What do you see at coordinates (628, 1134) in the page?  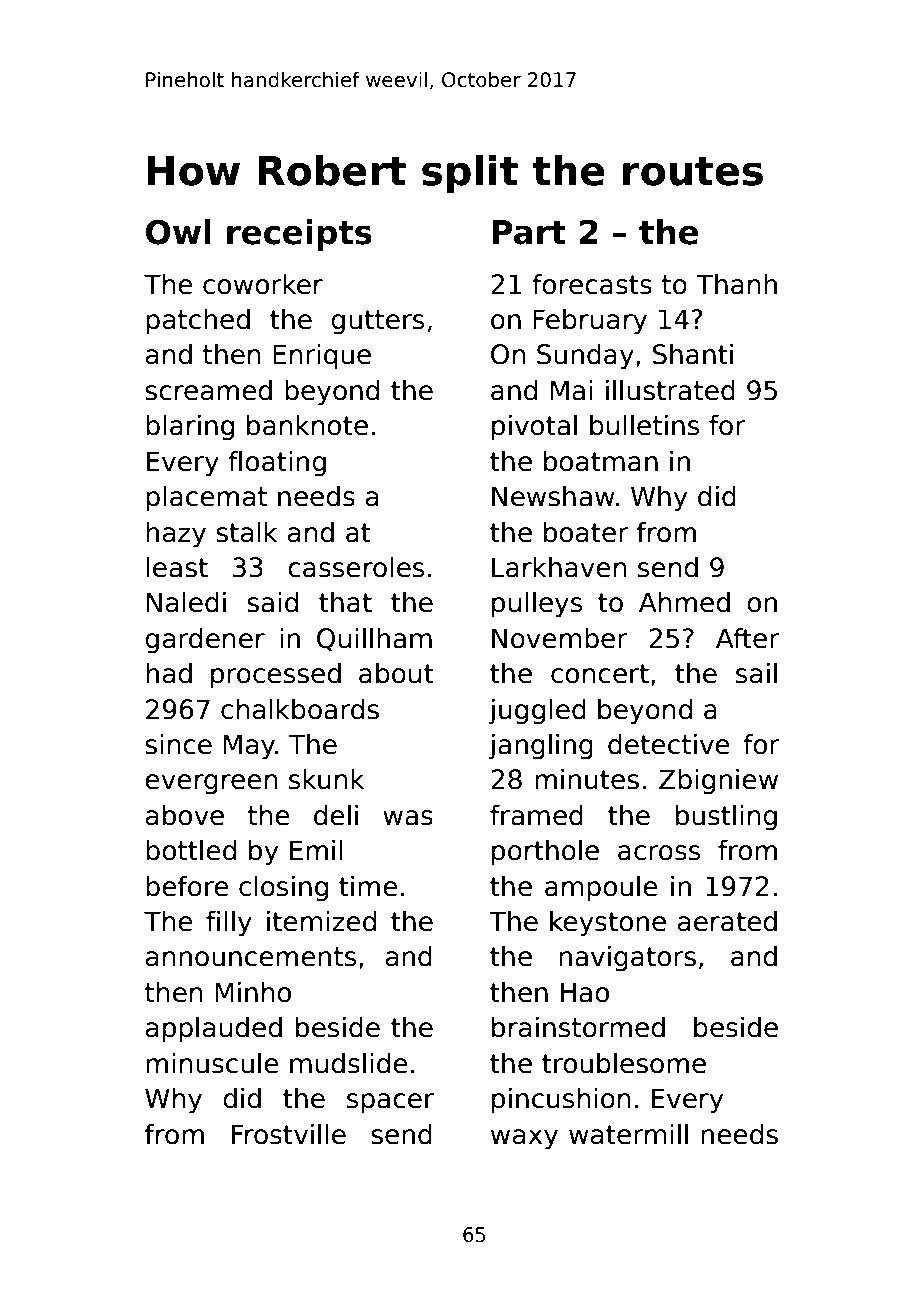 I see `watermill` at bounding box center [628, 1134].
